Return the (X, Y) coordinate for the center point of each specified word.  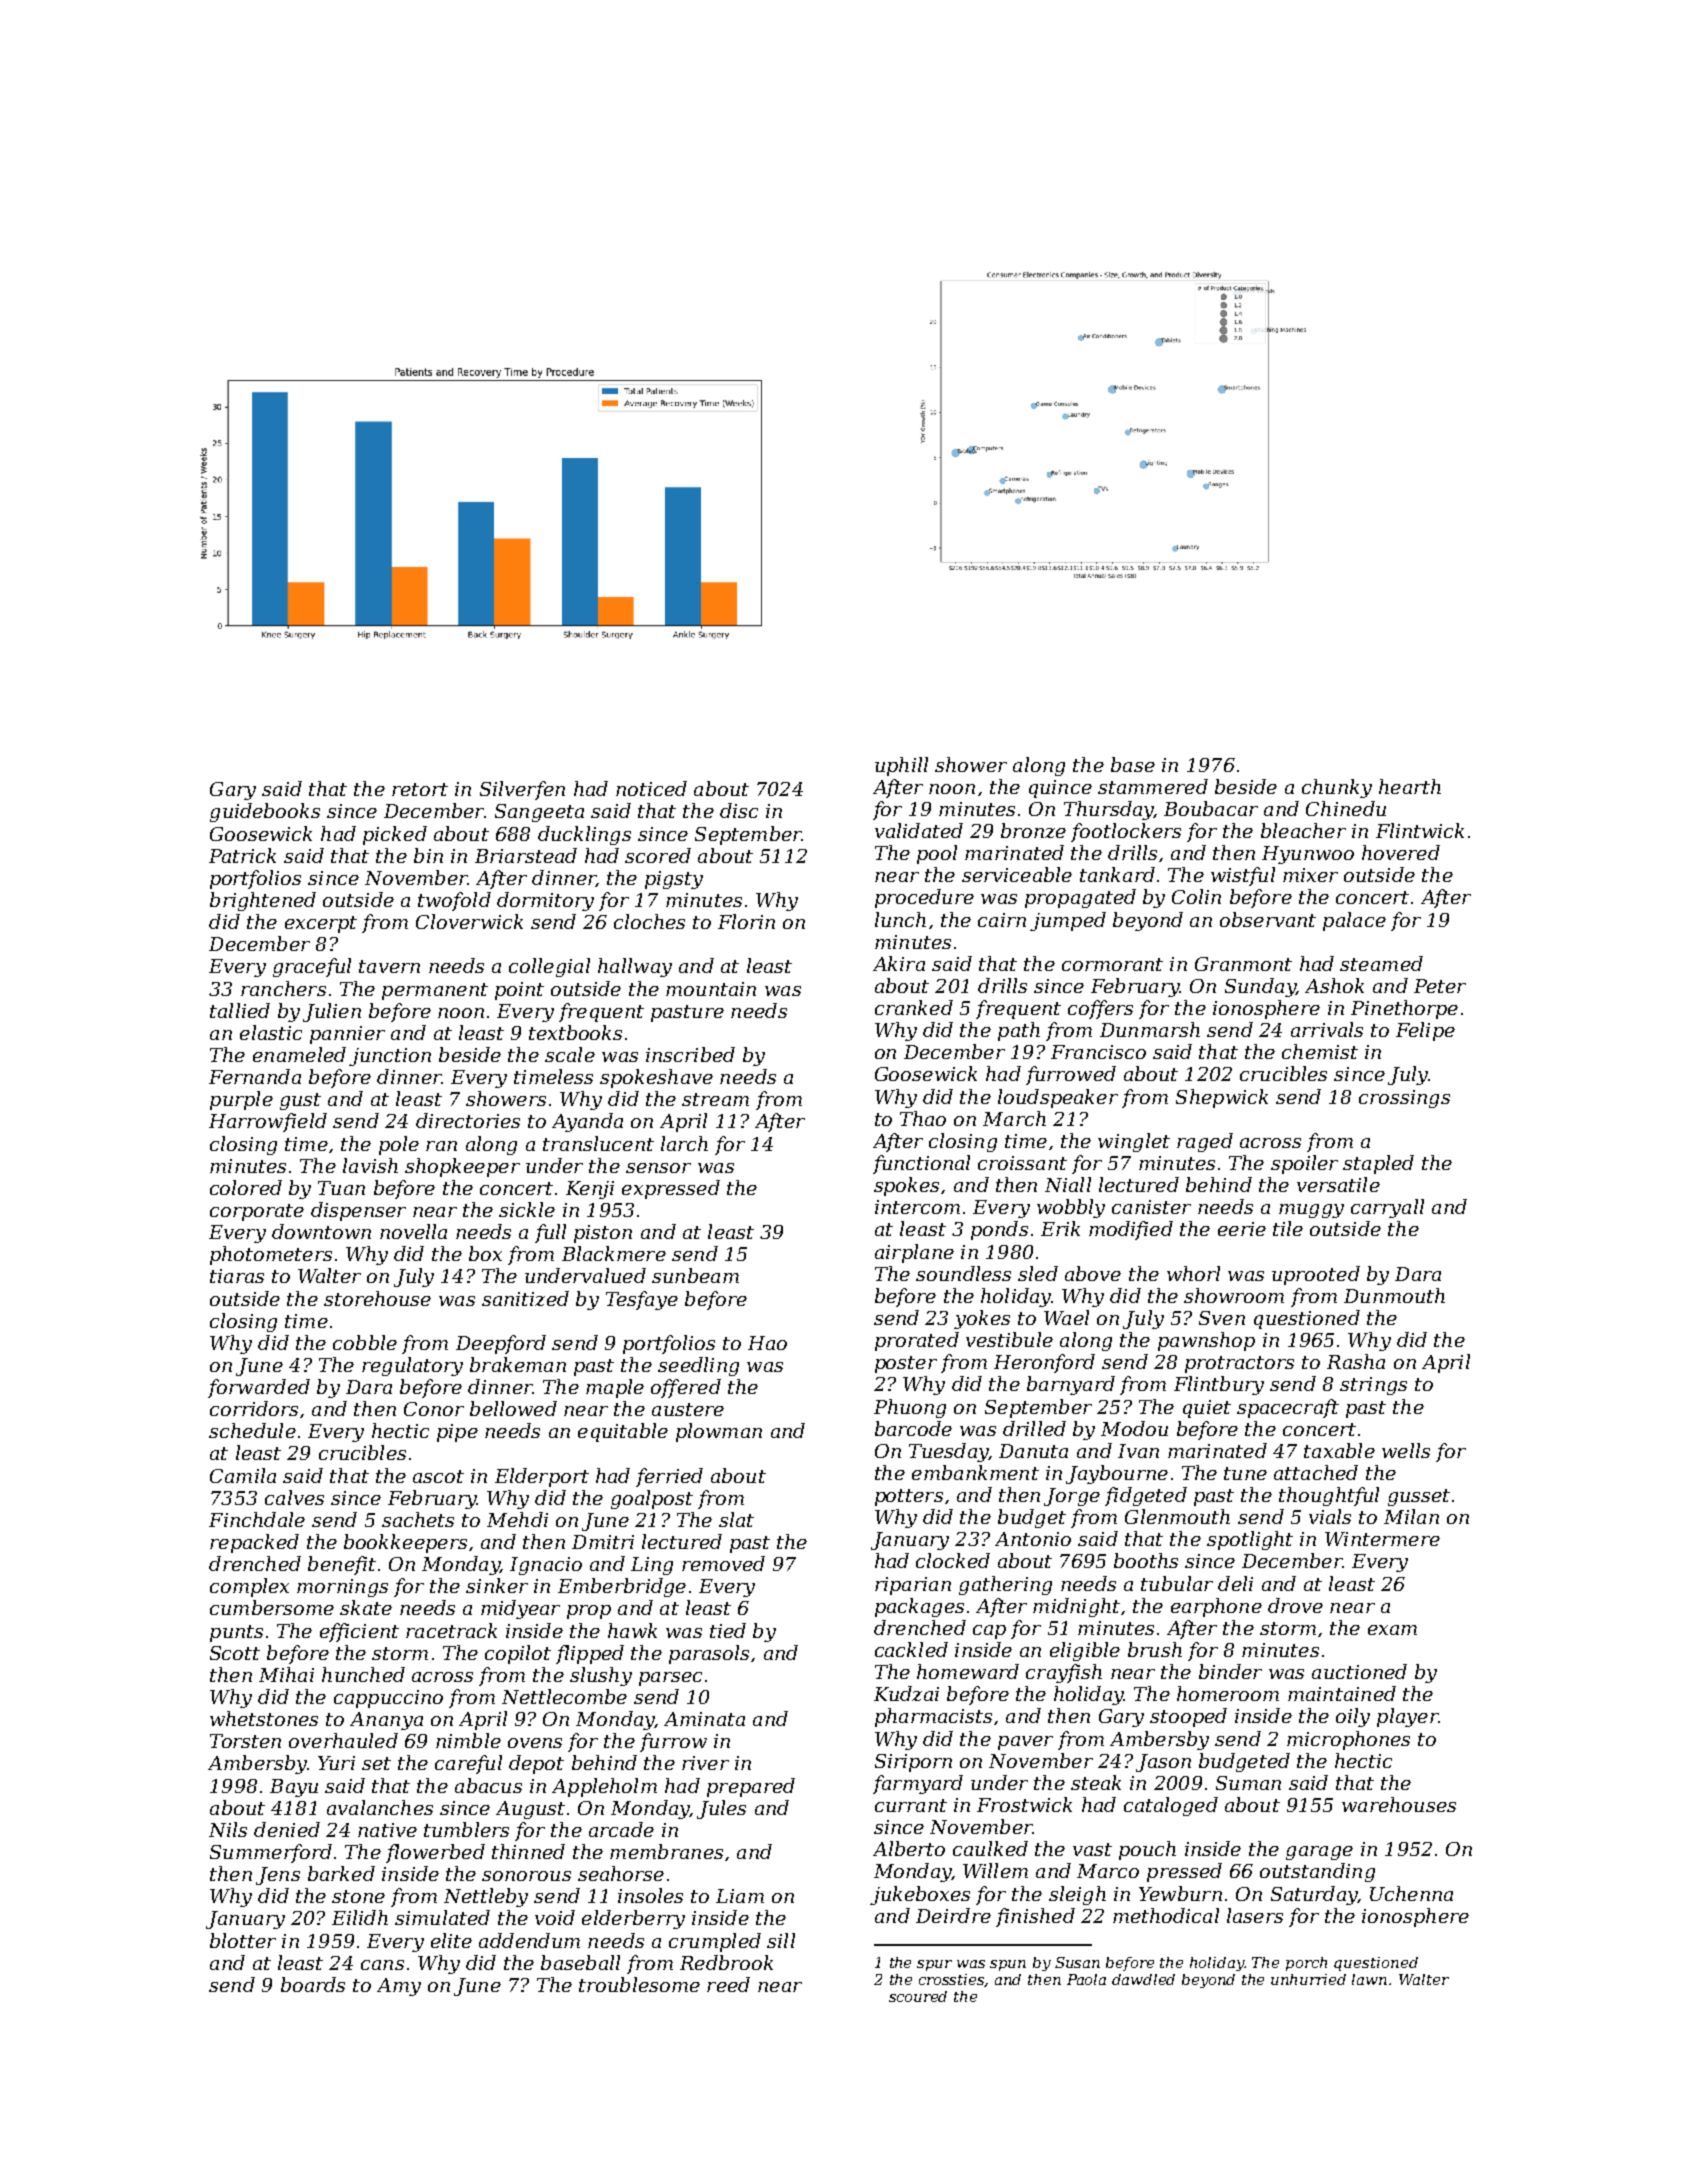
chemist (1320, 1051)
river (705, 1763)
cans (382, 1965)
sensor (658, 1168)
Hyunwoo (1308, 855)
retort (420, 789)
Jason (1163, 1763)
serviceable (1017, 874)
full (550, 1233)
